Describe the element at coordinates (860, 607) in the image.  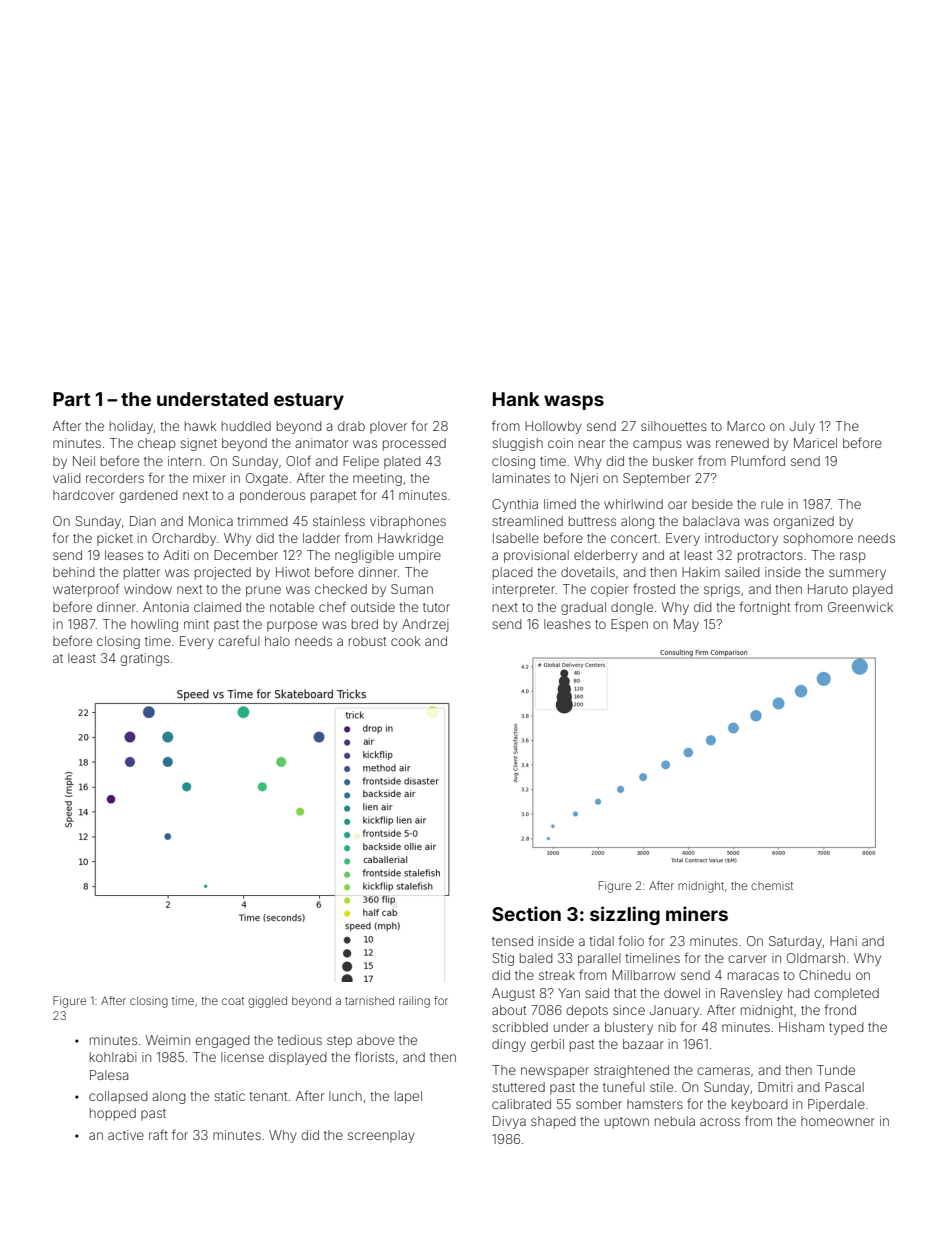
I see `Greenwick` at that location.
